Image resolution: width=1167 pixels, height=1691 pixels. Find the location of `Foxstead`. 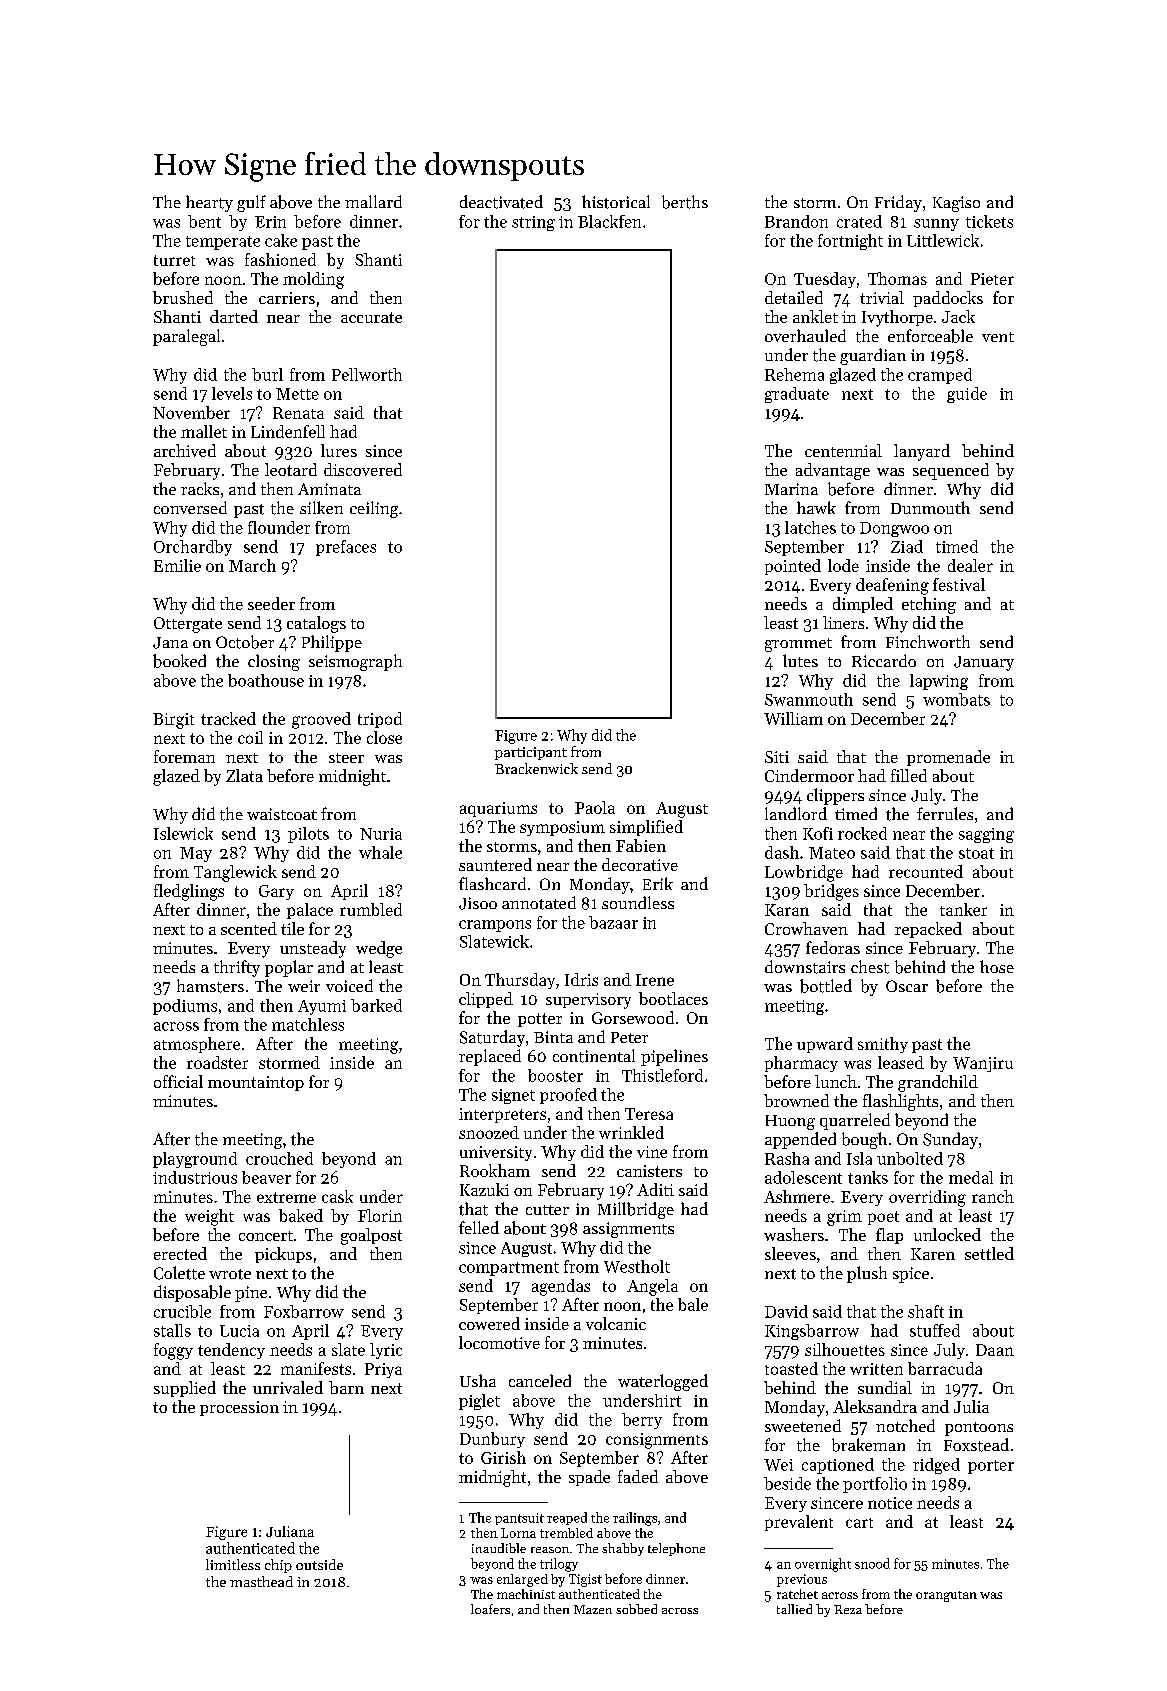

Foxstead is located at coordinates (976, 1445).
